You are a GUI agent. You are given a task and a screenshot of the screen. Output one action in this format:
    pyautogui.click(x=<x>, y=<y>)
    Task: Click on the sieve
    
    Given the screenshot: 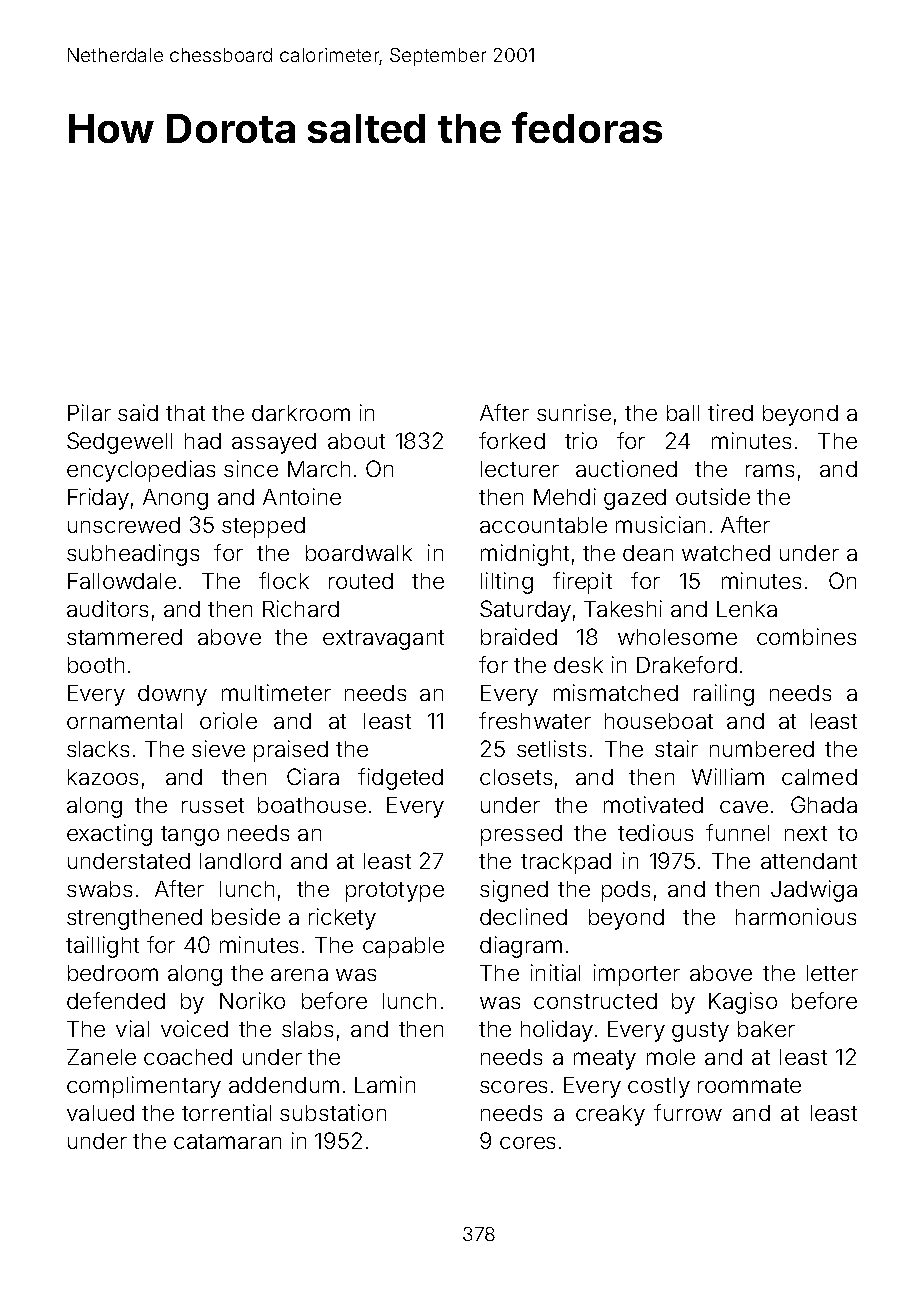 What is the action you would take?
    pyautogui.click(x=218, y=748)
